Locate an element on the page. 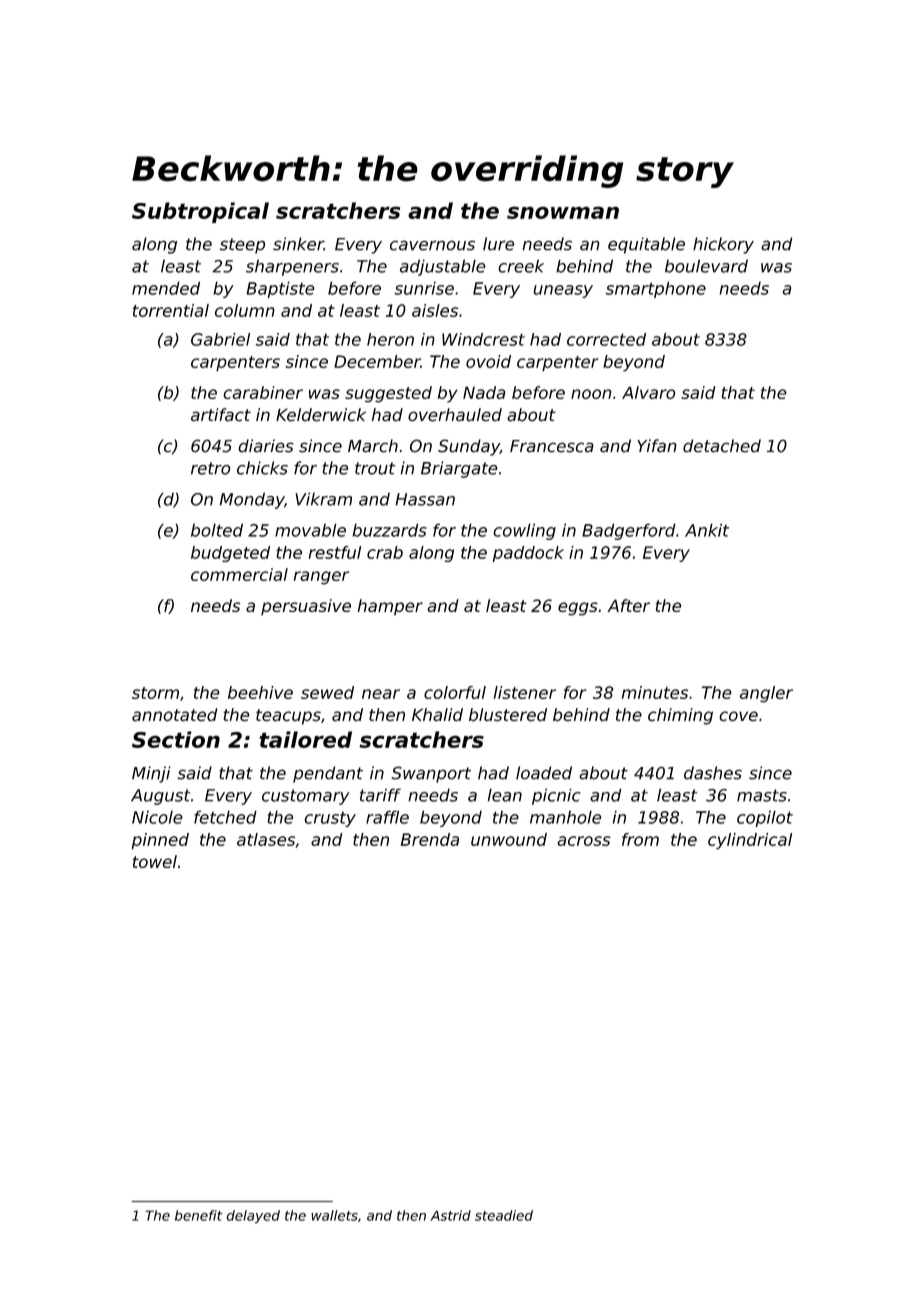 Image resolution: width=924 pixels, height=1314 pixels. hickory is located at coordinates (723, 245).
